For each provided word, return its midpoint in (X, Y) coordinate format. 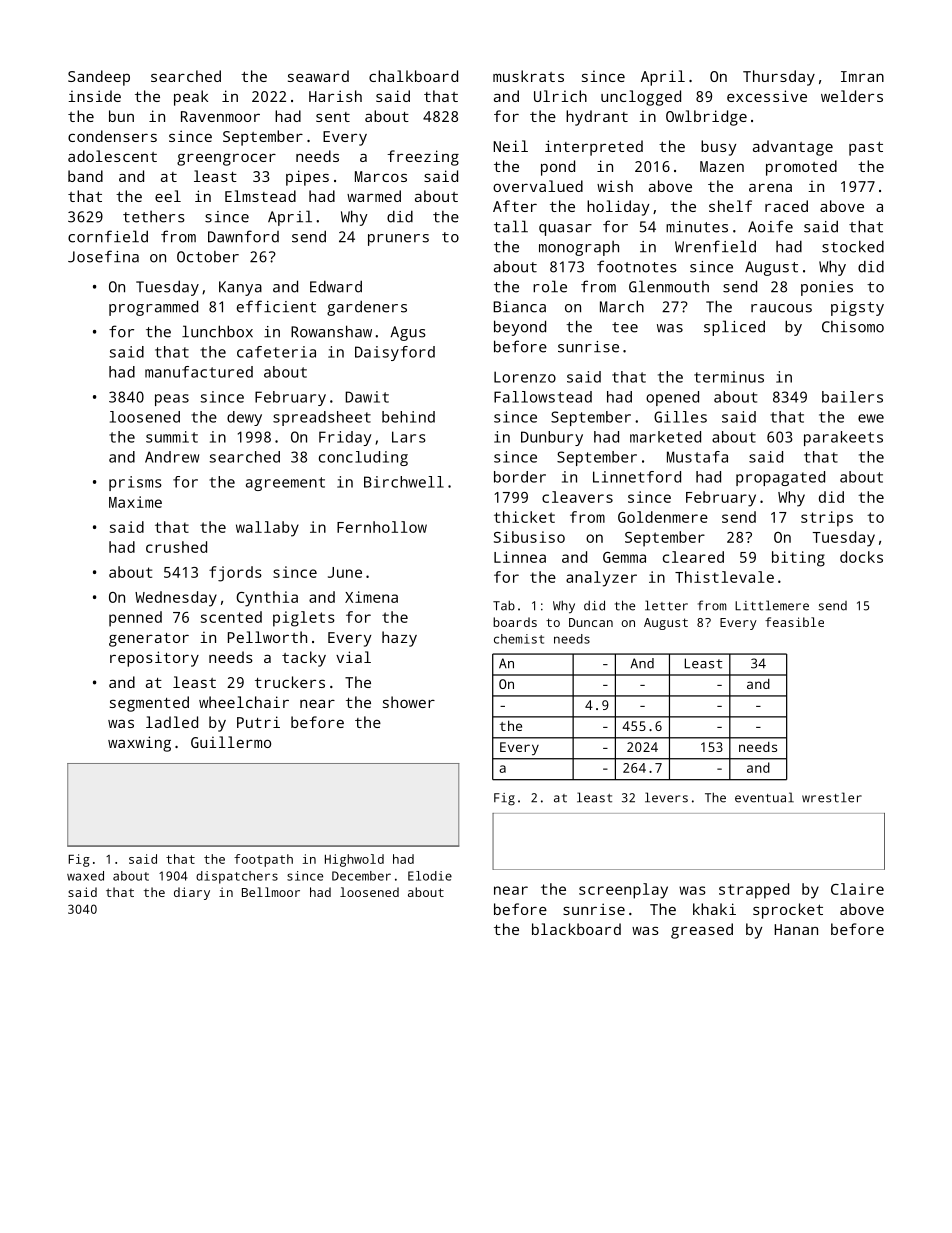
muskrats (528, 76)
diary (192, 893)
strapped (754, 891)
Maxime (135, 502)
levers (666, 797)
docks (861, 557)
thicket (524, 517)
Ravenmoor (220, 116)
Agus (407, 333)
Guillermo (231, 742)
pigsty (857, 308)
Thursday (779, 78)
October (208, 257)
